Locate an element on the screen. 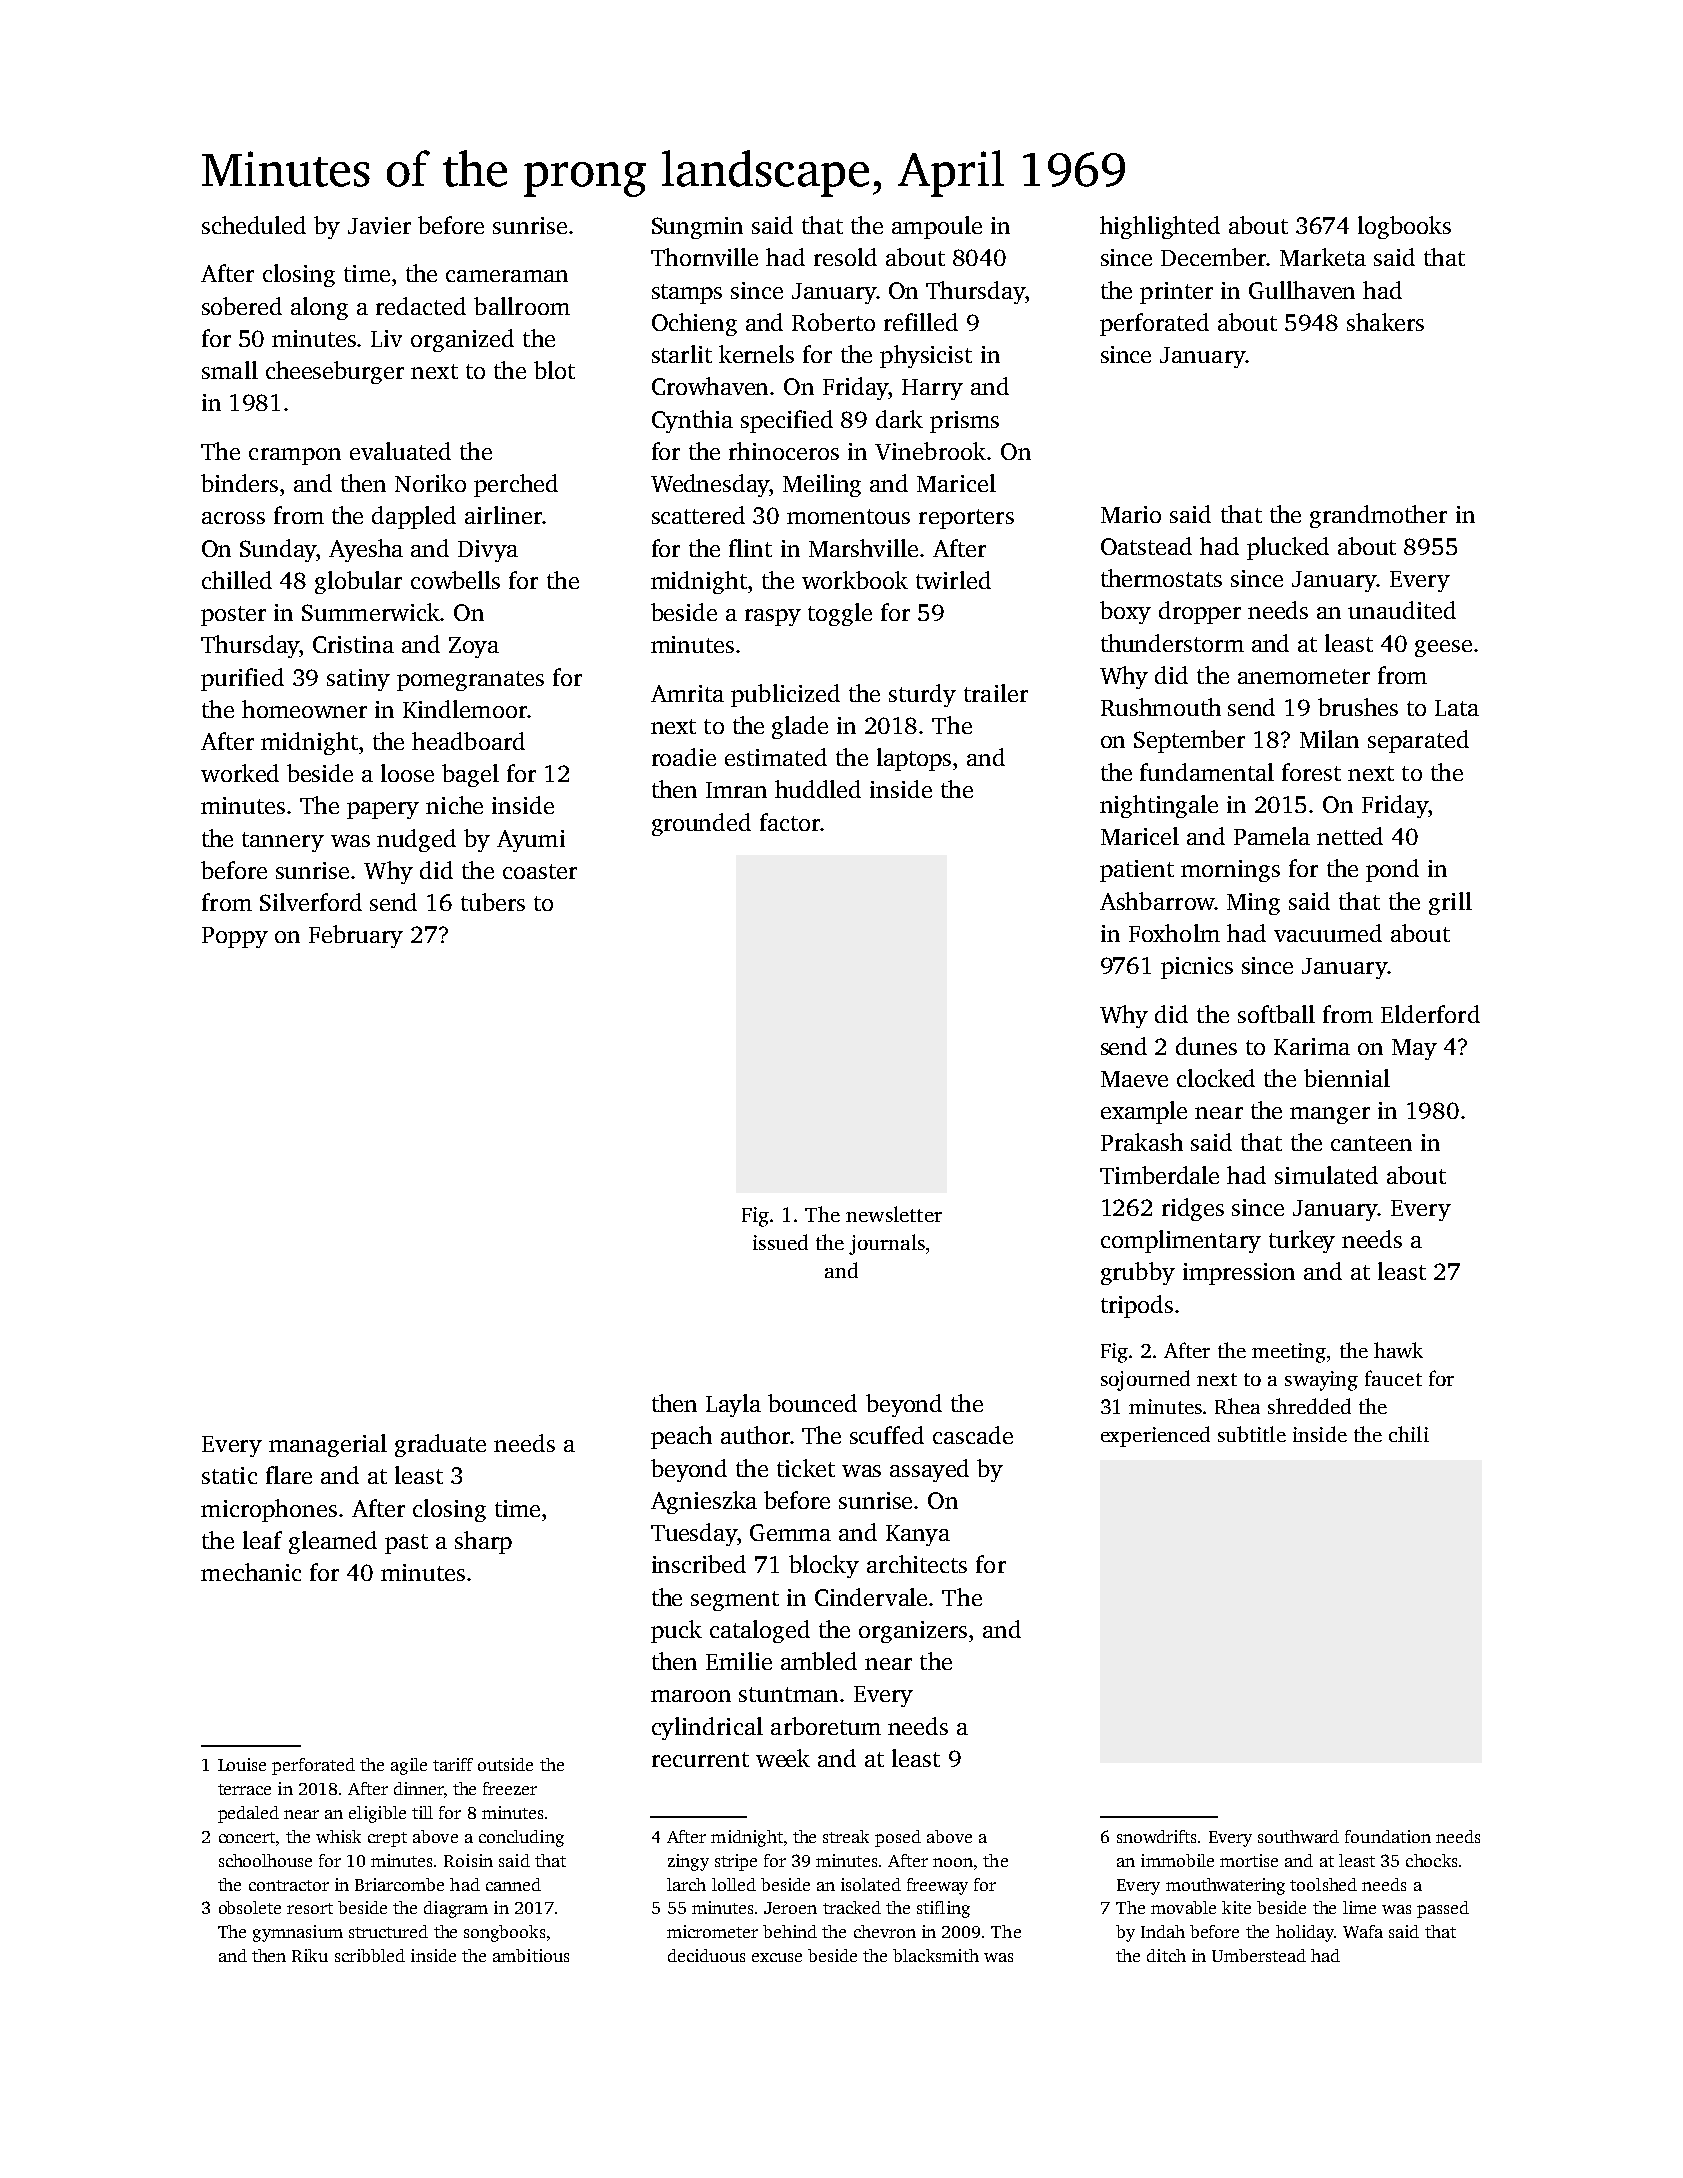  deciduous is located at coordinates (706, 1955).
